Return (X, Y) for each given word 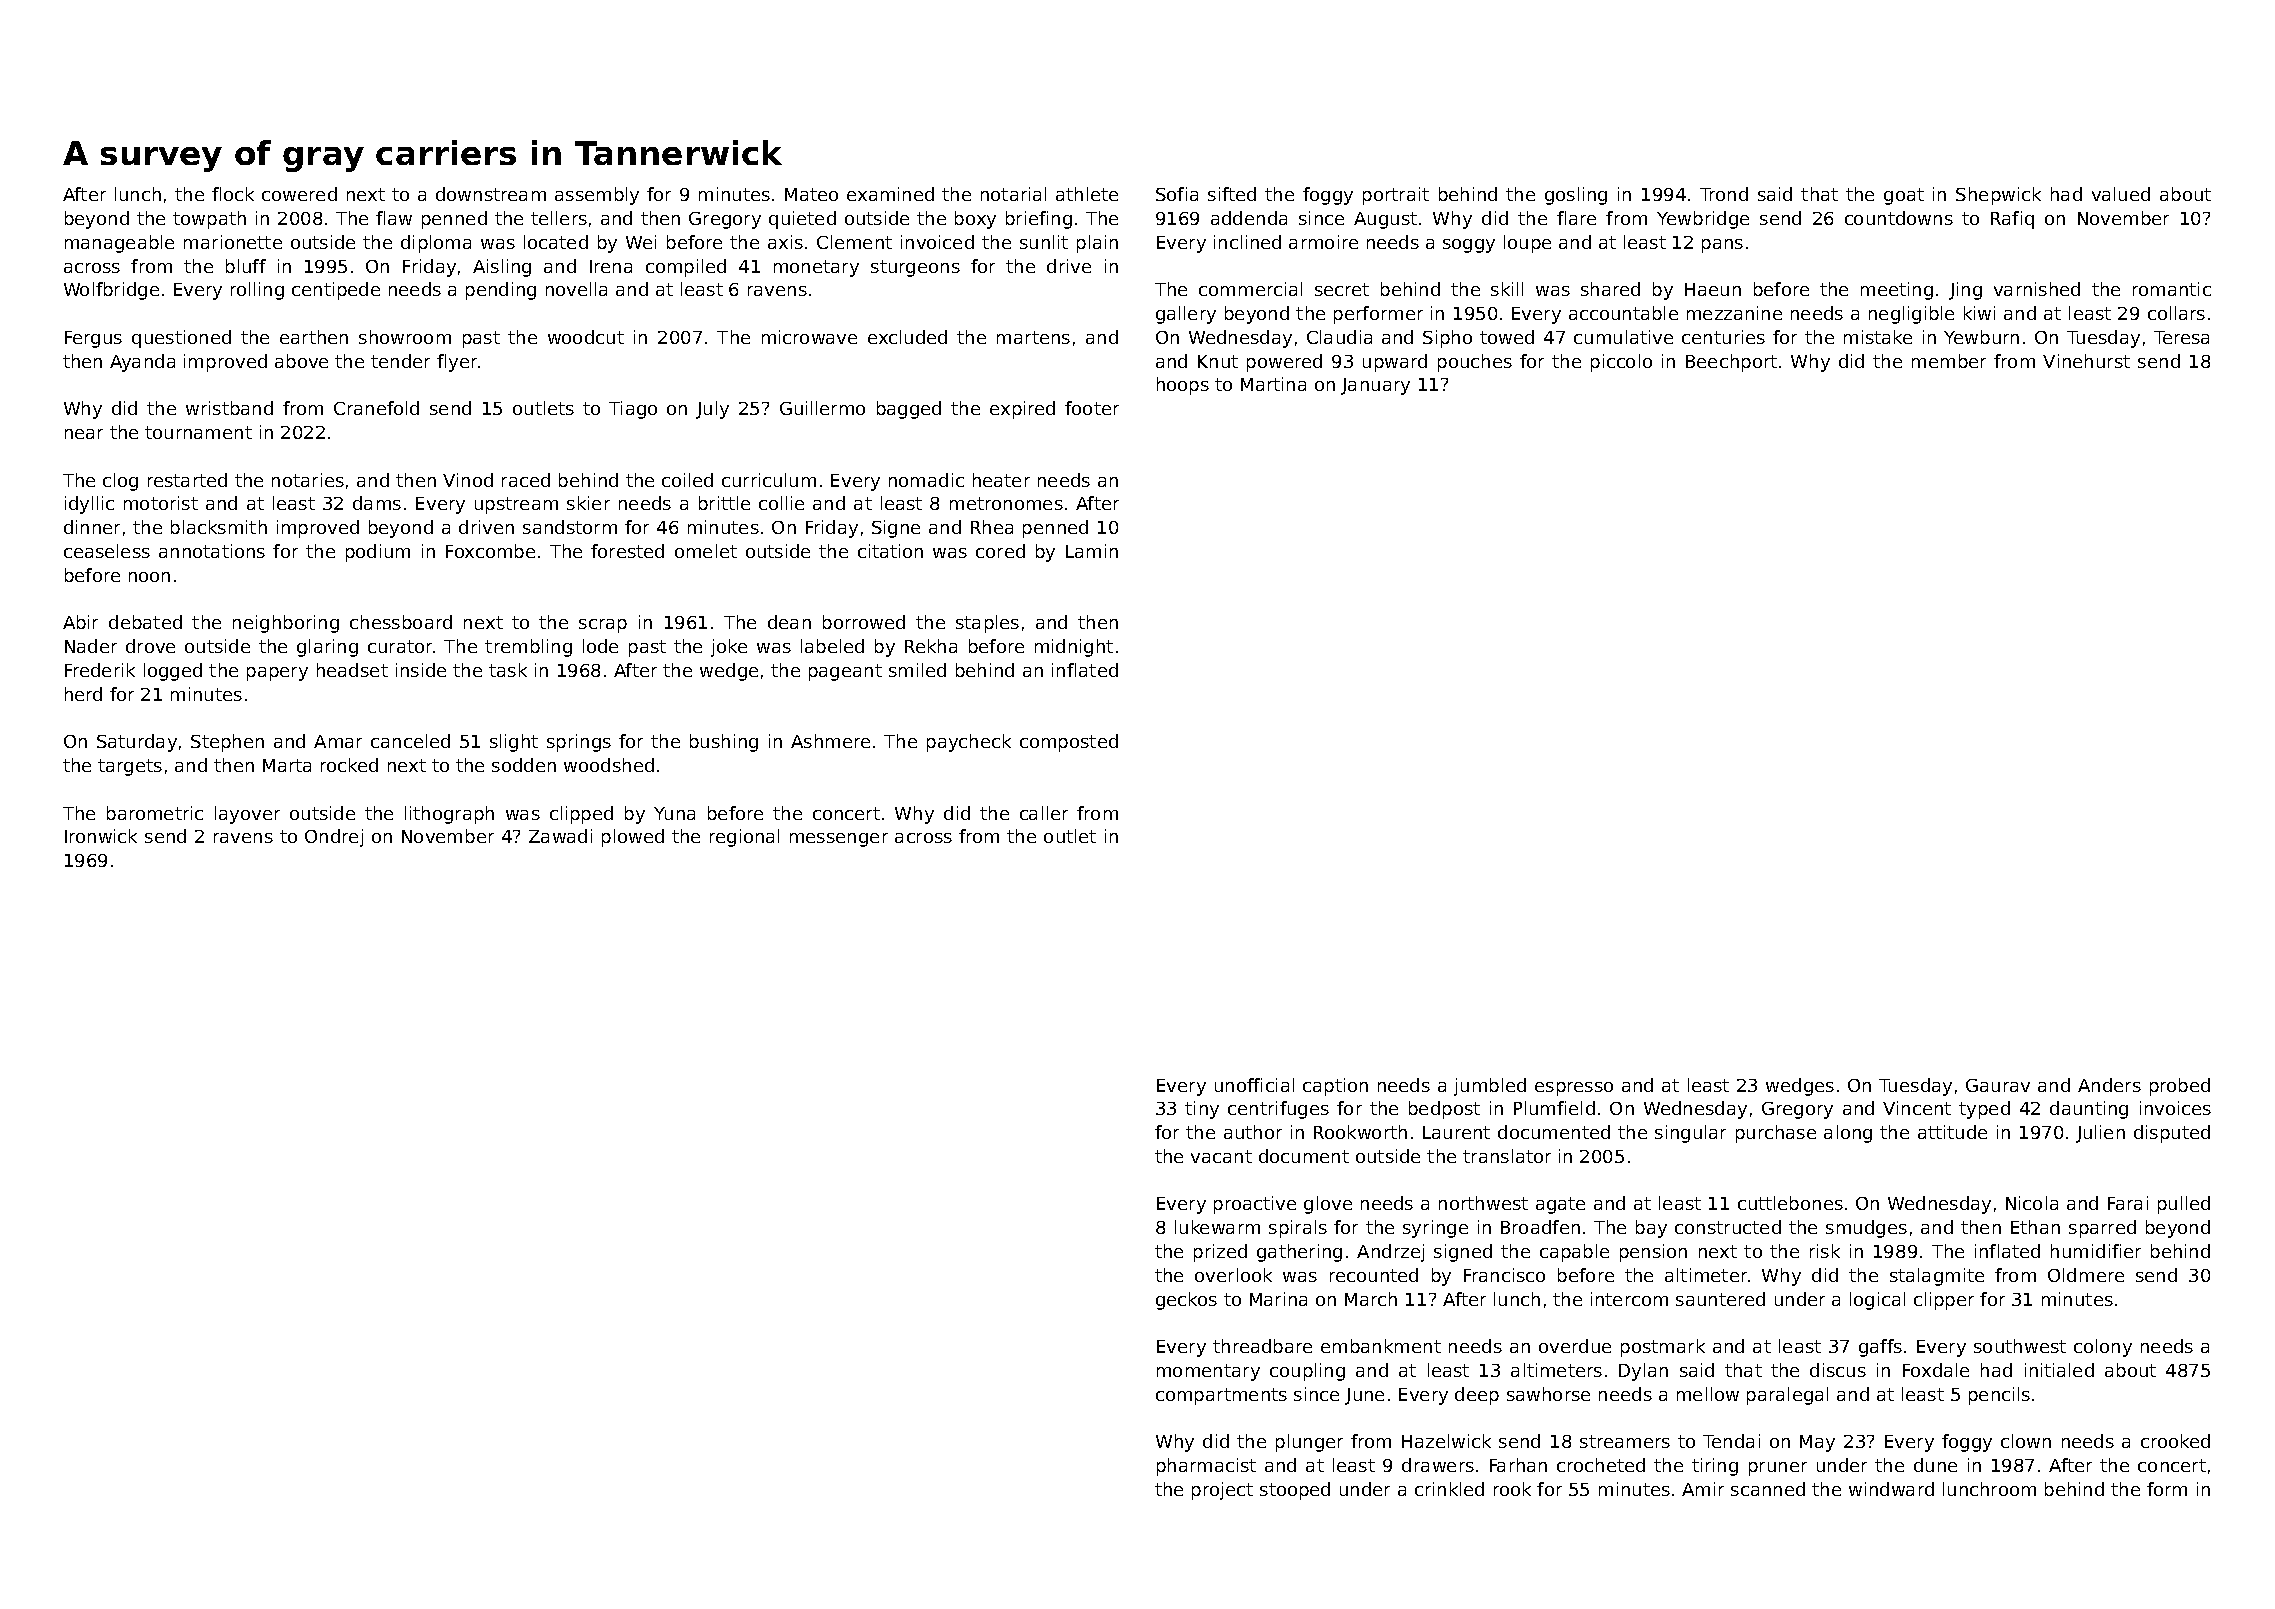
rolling (257, 291)
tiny (1202, 1110)
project (1222, 1491)
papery (277, 674)
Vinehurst (2086, 361)
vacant (1221, 1156)
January (1375, 386)
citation (890, 551)
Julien (2100, 1134)
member (1949, 361)
